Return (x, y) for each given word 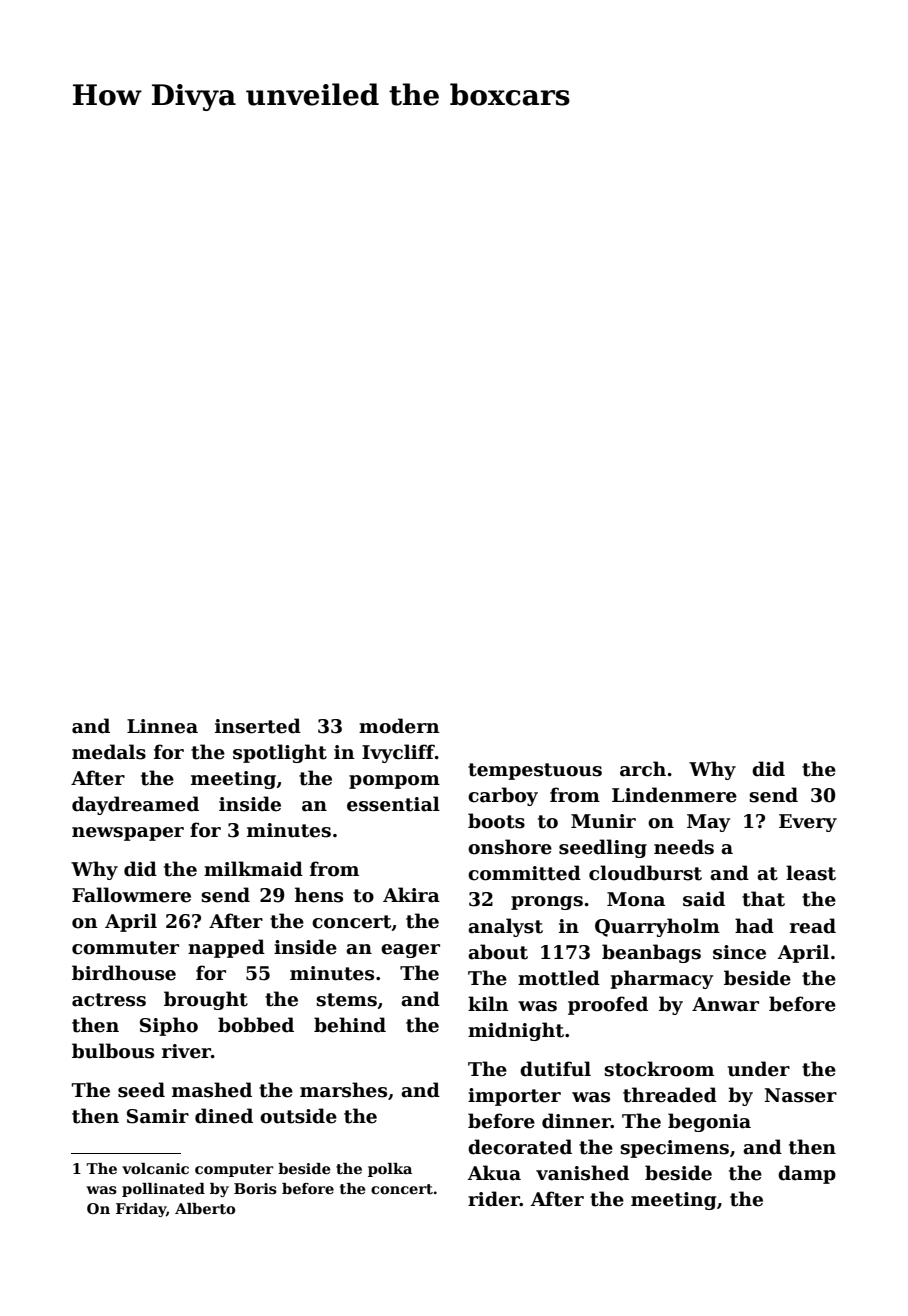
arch (643, 769)
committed (524, 873)
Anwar (725, 1004)
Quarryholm (657, 927)
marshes (343, 1090)
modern (399, 726)
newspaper (128, 834)
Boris (255, 1189)
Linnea (162, 726)
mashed (212, 1090)
